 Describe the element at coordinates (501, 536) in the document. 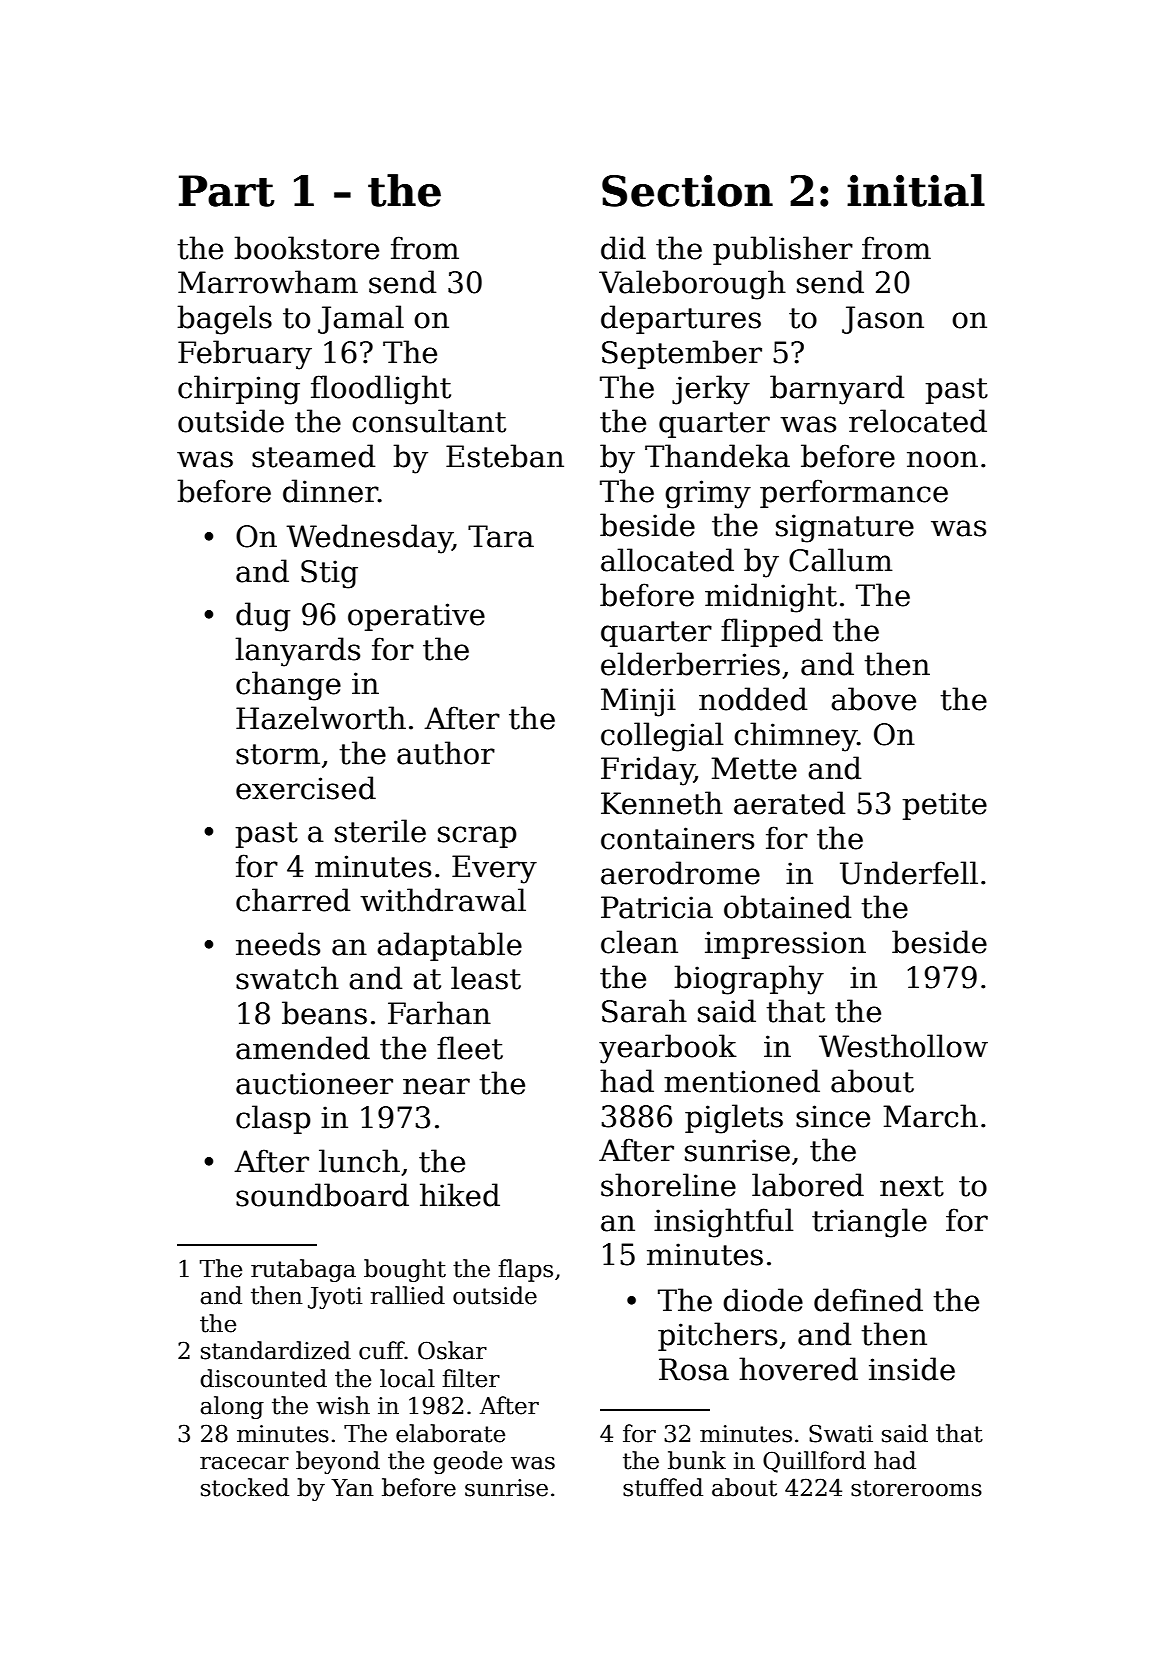

I see `Tara` at that location.
